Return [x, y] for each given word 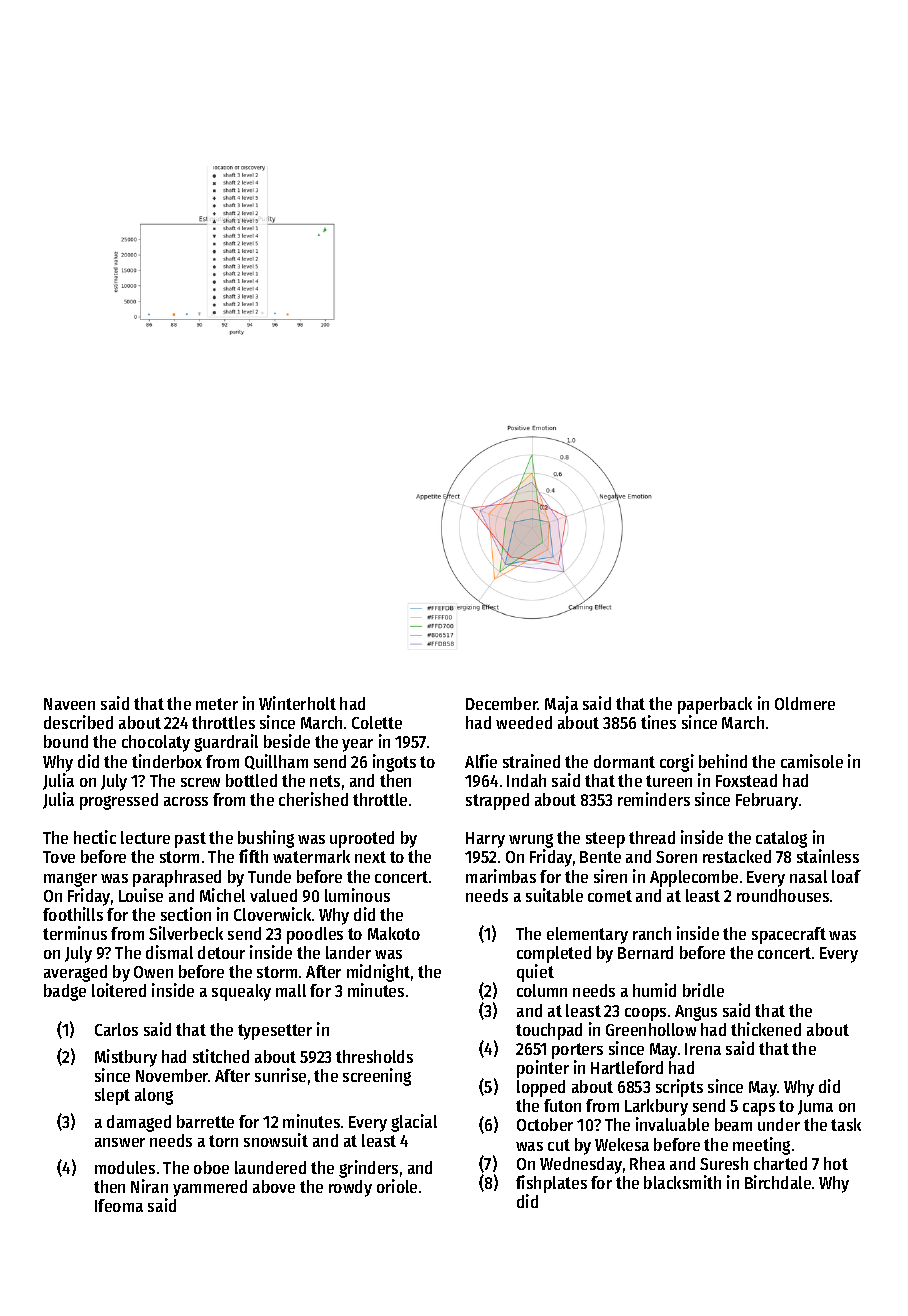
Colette [377, 722]
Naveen [69, 704]
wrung [531, 841]
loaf [846, 876]
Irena [703, 1049]
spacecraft [789, 935]
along [154, 1096]
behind [723, 761]
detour [221, 952]
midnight [378, 973]
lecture [145, 837]
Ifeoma [119, 1205]
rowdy [350, 1188]
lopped [541, 1088]
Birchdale [778, 1182]
